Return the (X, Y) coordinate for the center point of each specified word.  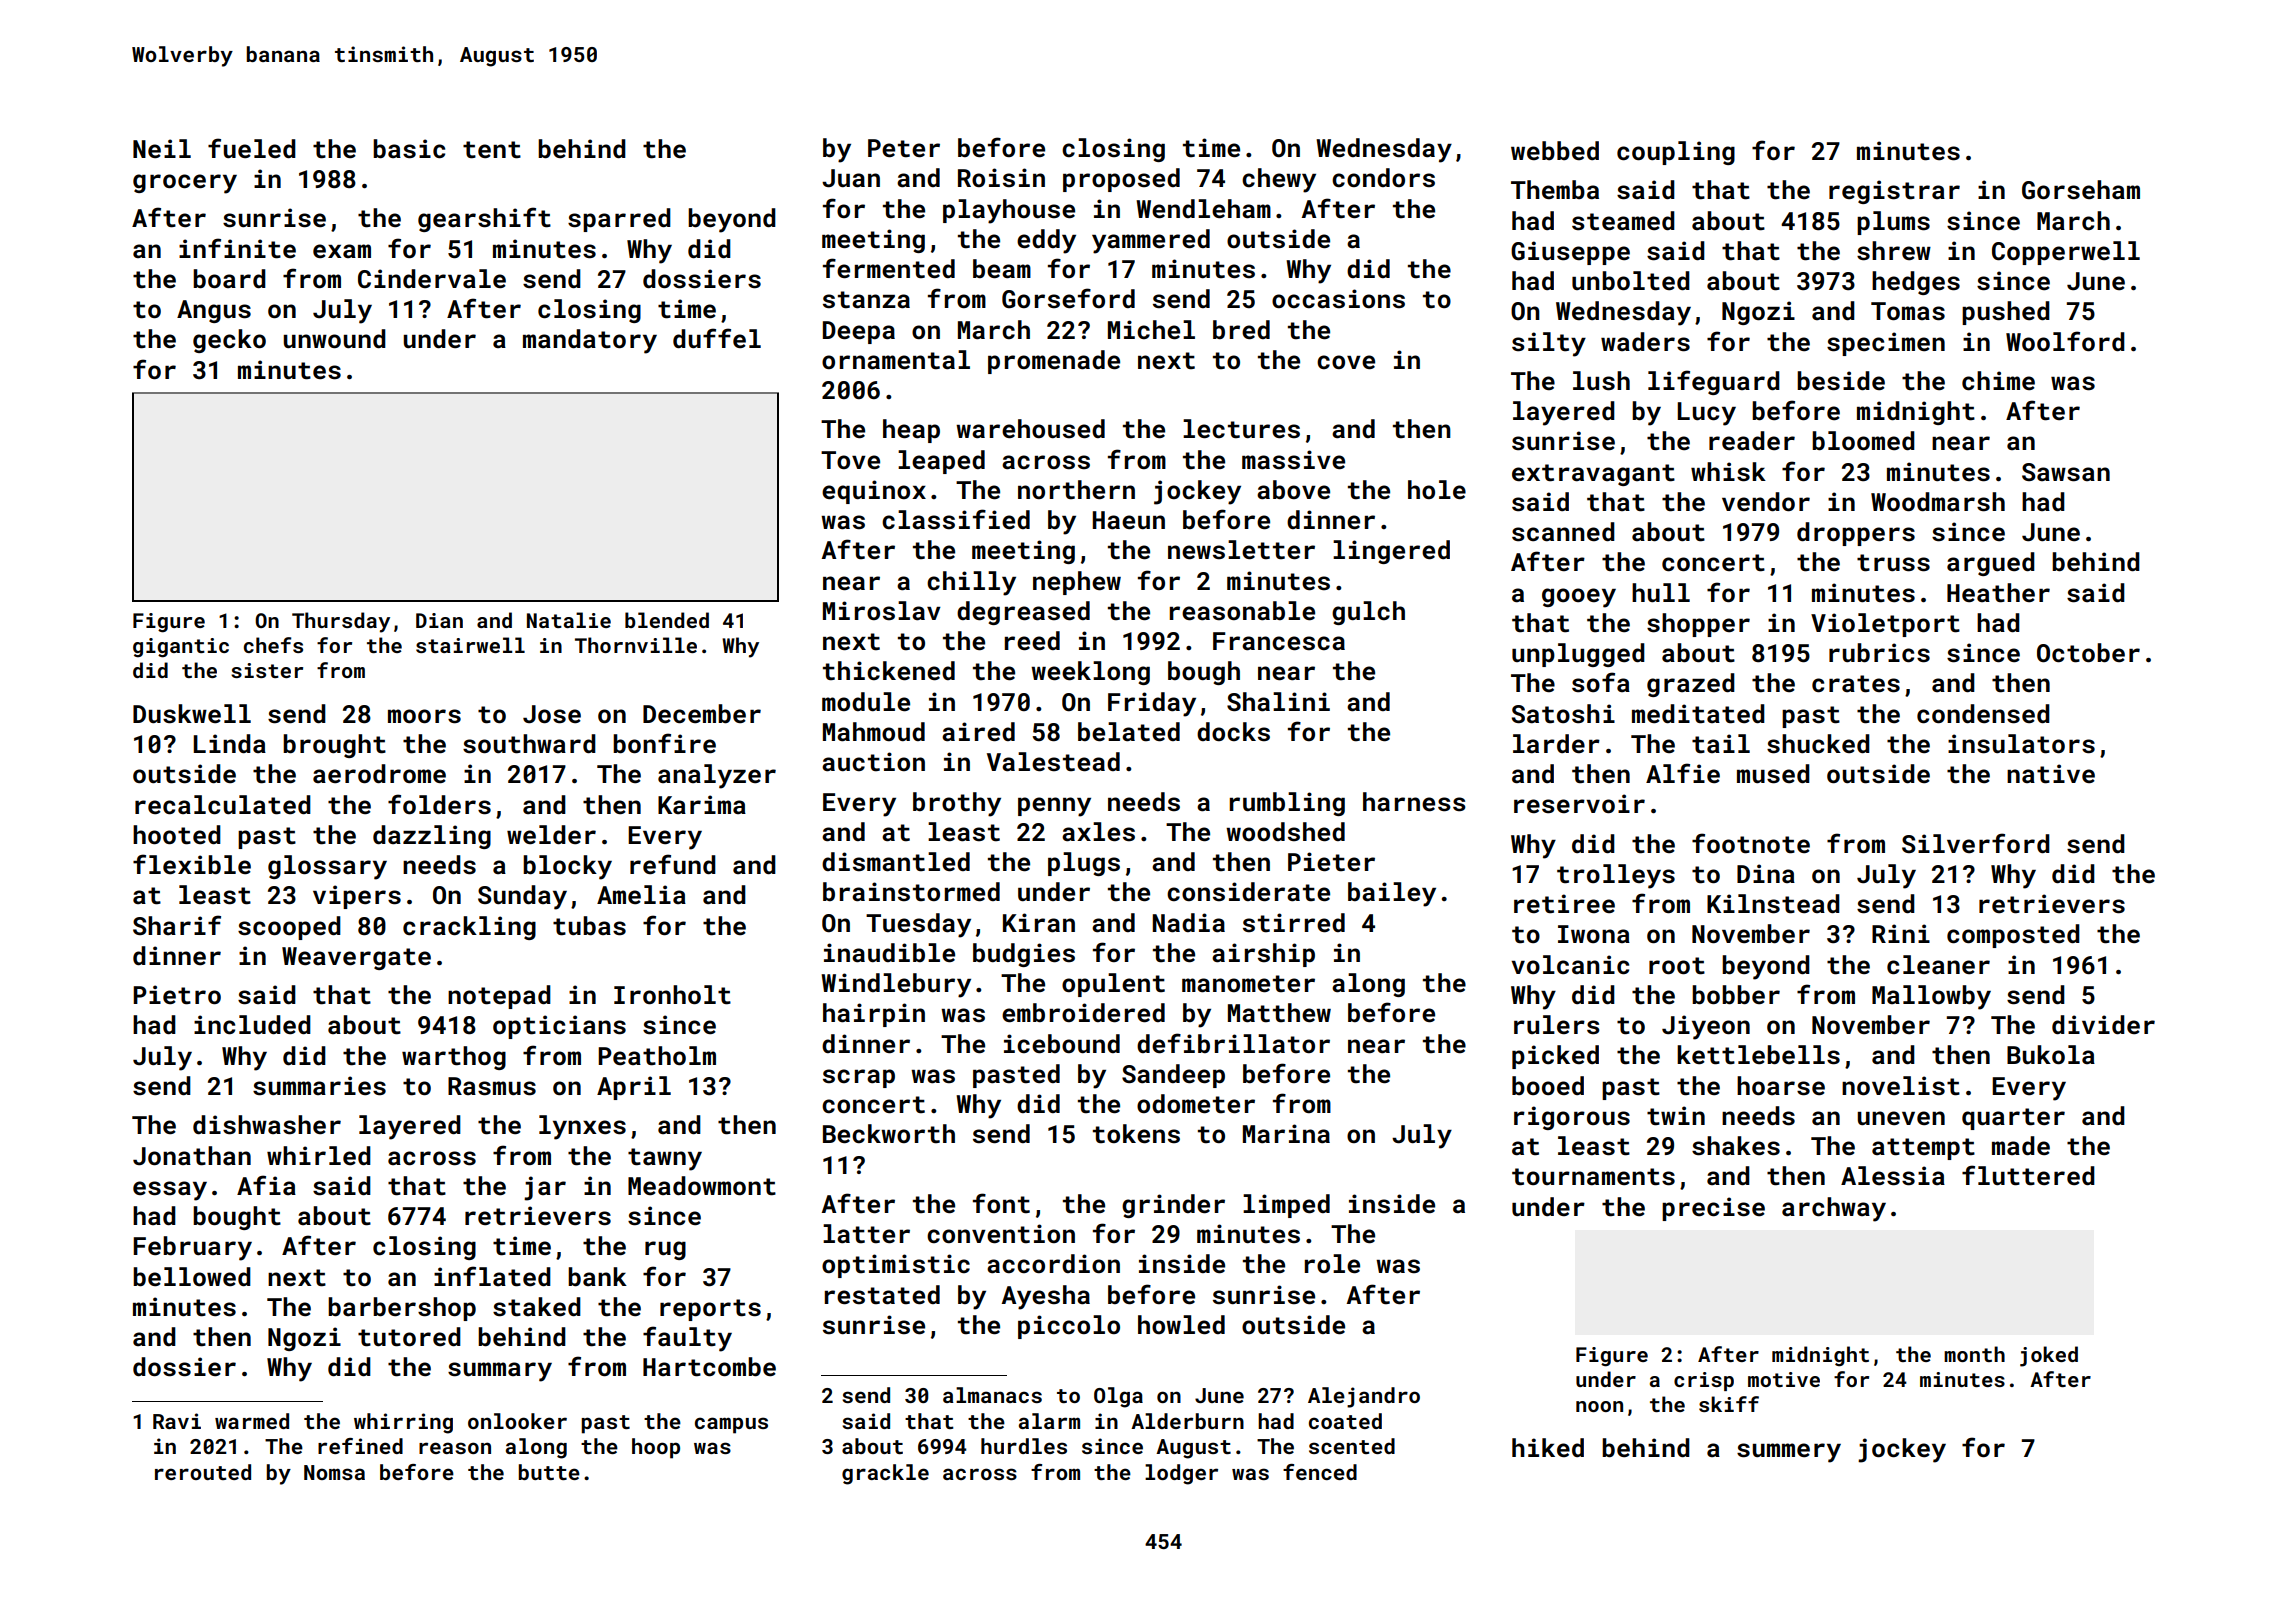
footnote (1751, 843)
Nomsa (334, 1472)
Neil (162, 149)
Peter (904, 148)
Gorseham (2081, 190)
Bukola (2051, 1054)
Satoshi (1563, 714)
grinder (1173, 1206)
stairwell (470, 645)
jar (545, 1188)
